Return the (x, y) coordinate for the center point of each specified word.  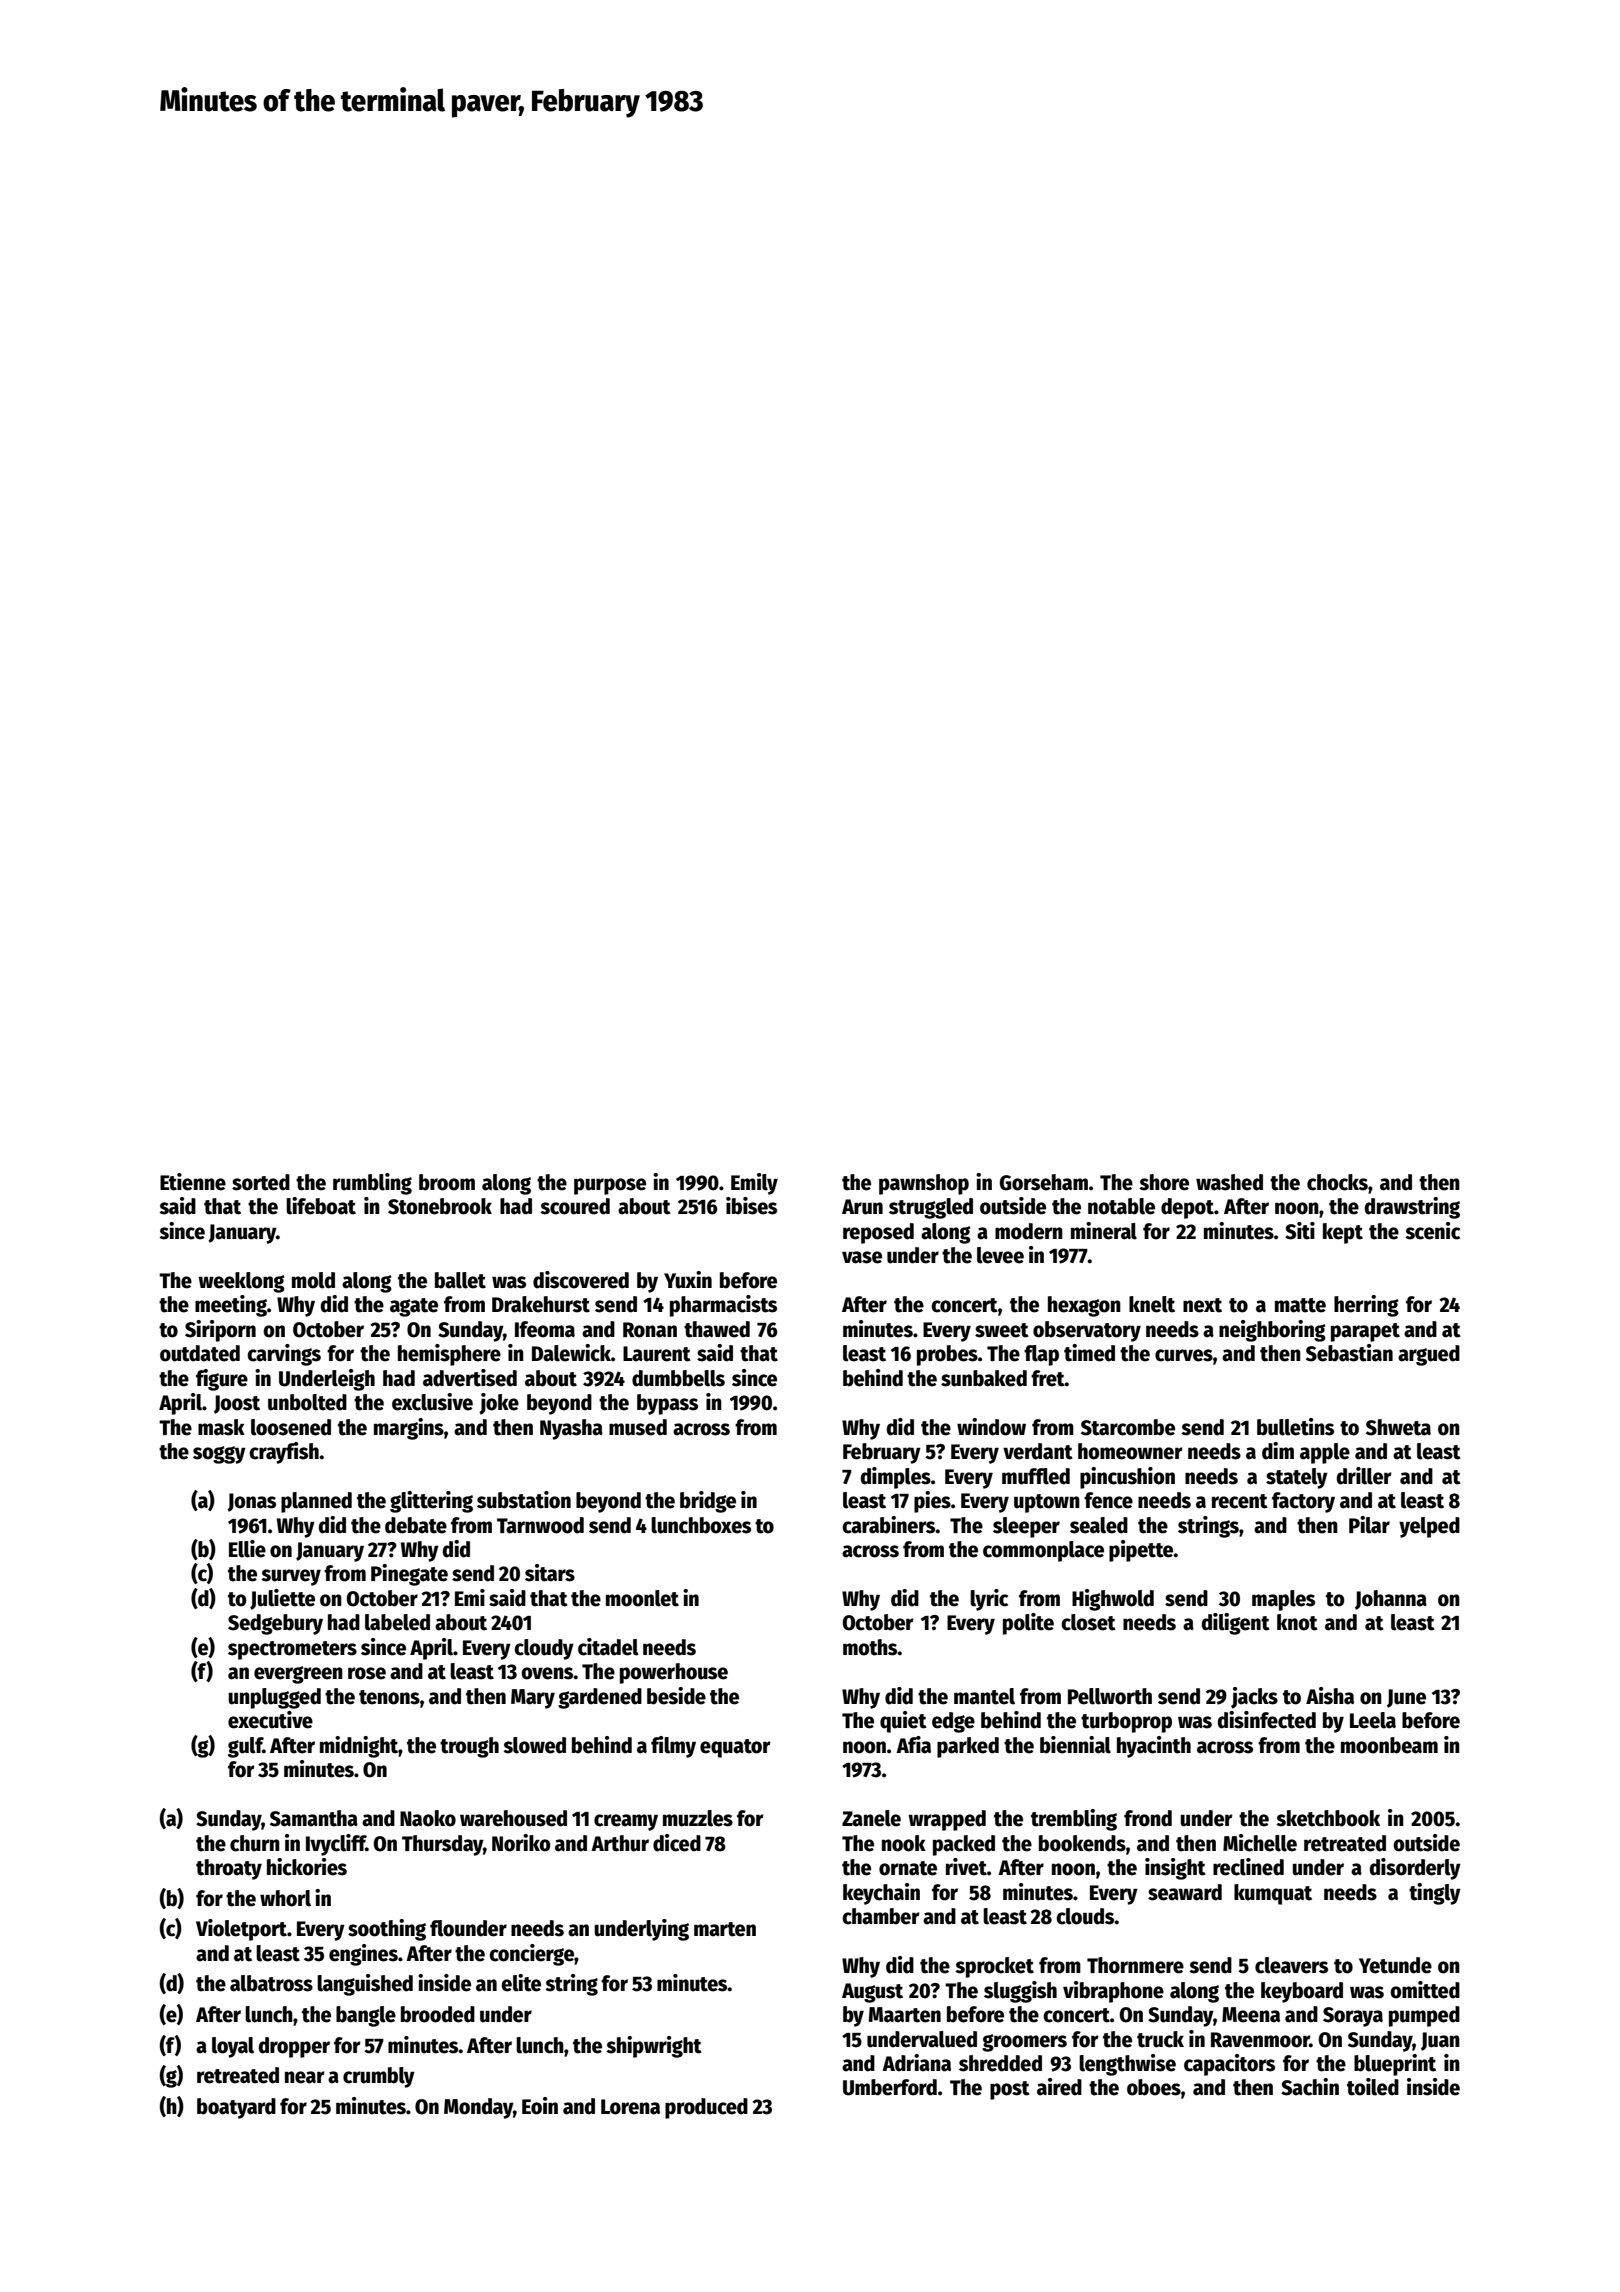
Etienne (193, 1182)
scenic (1432, 1231)
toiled (1373, 2087)
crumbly (379, 2077)
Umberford (890, 2087)
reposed (878, 1233)
